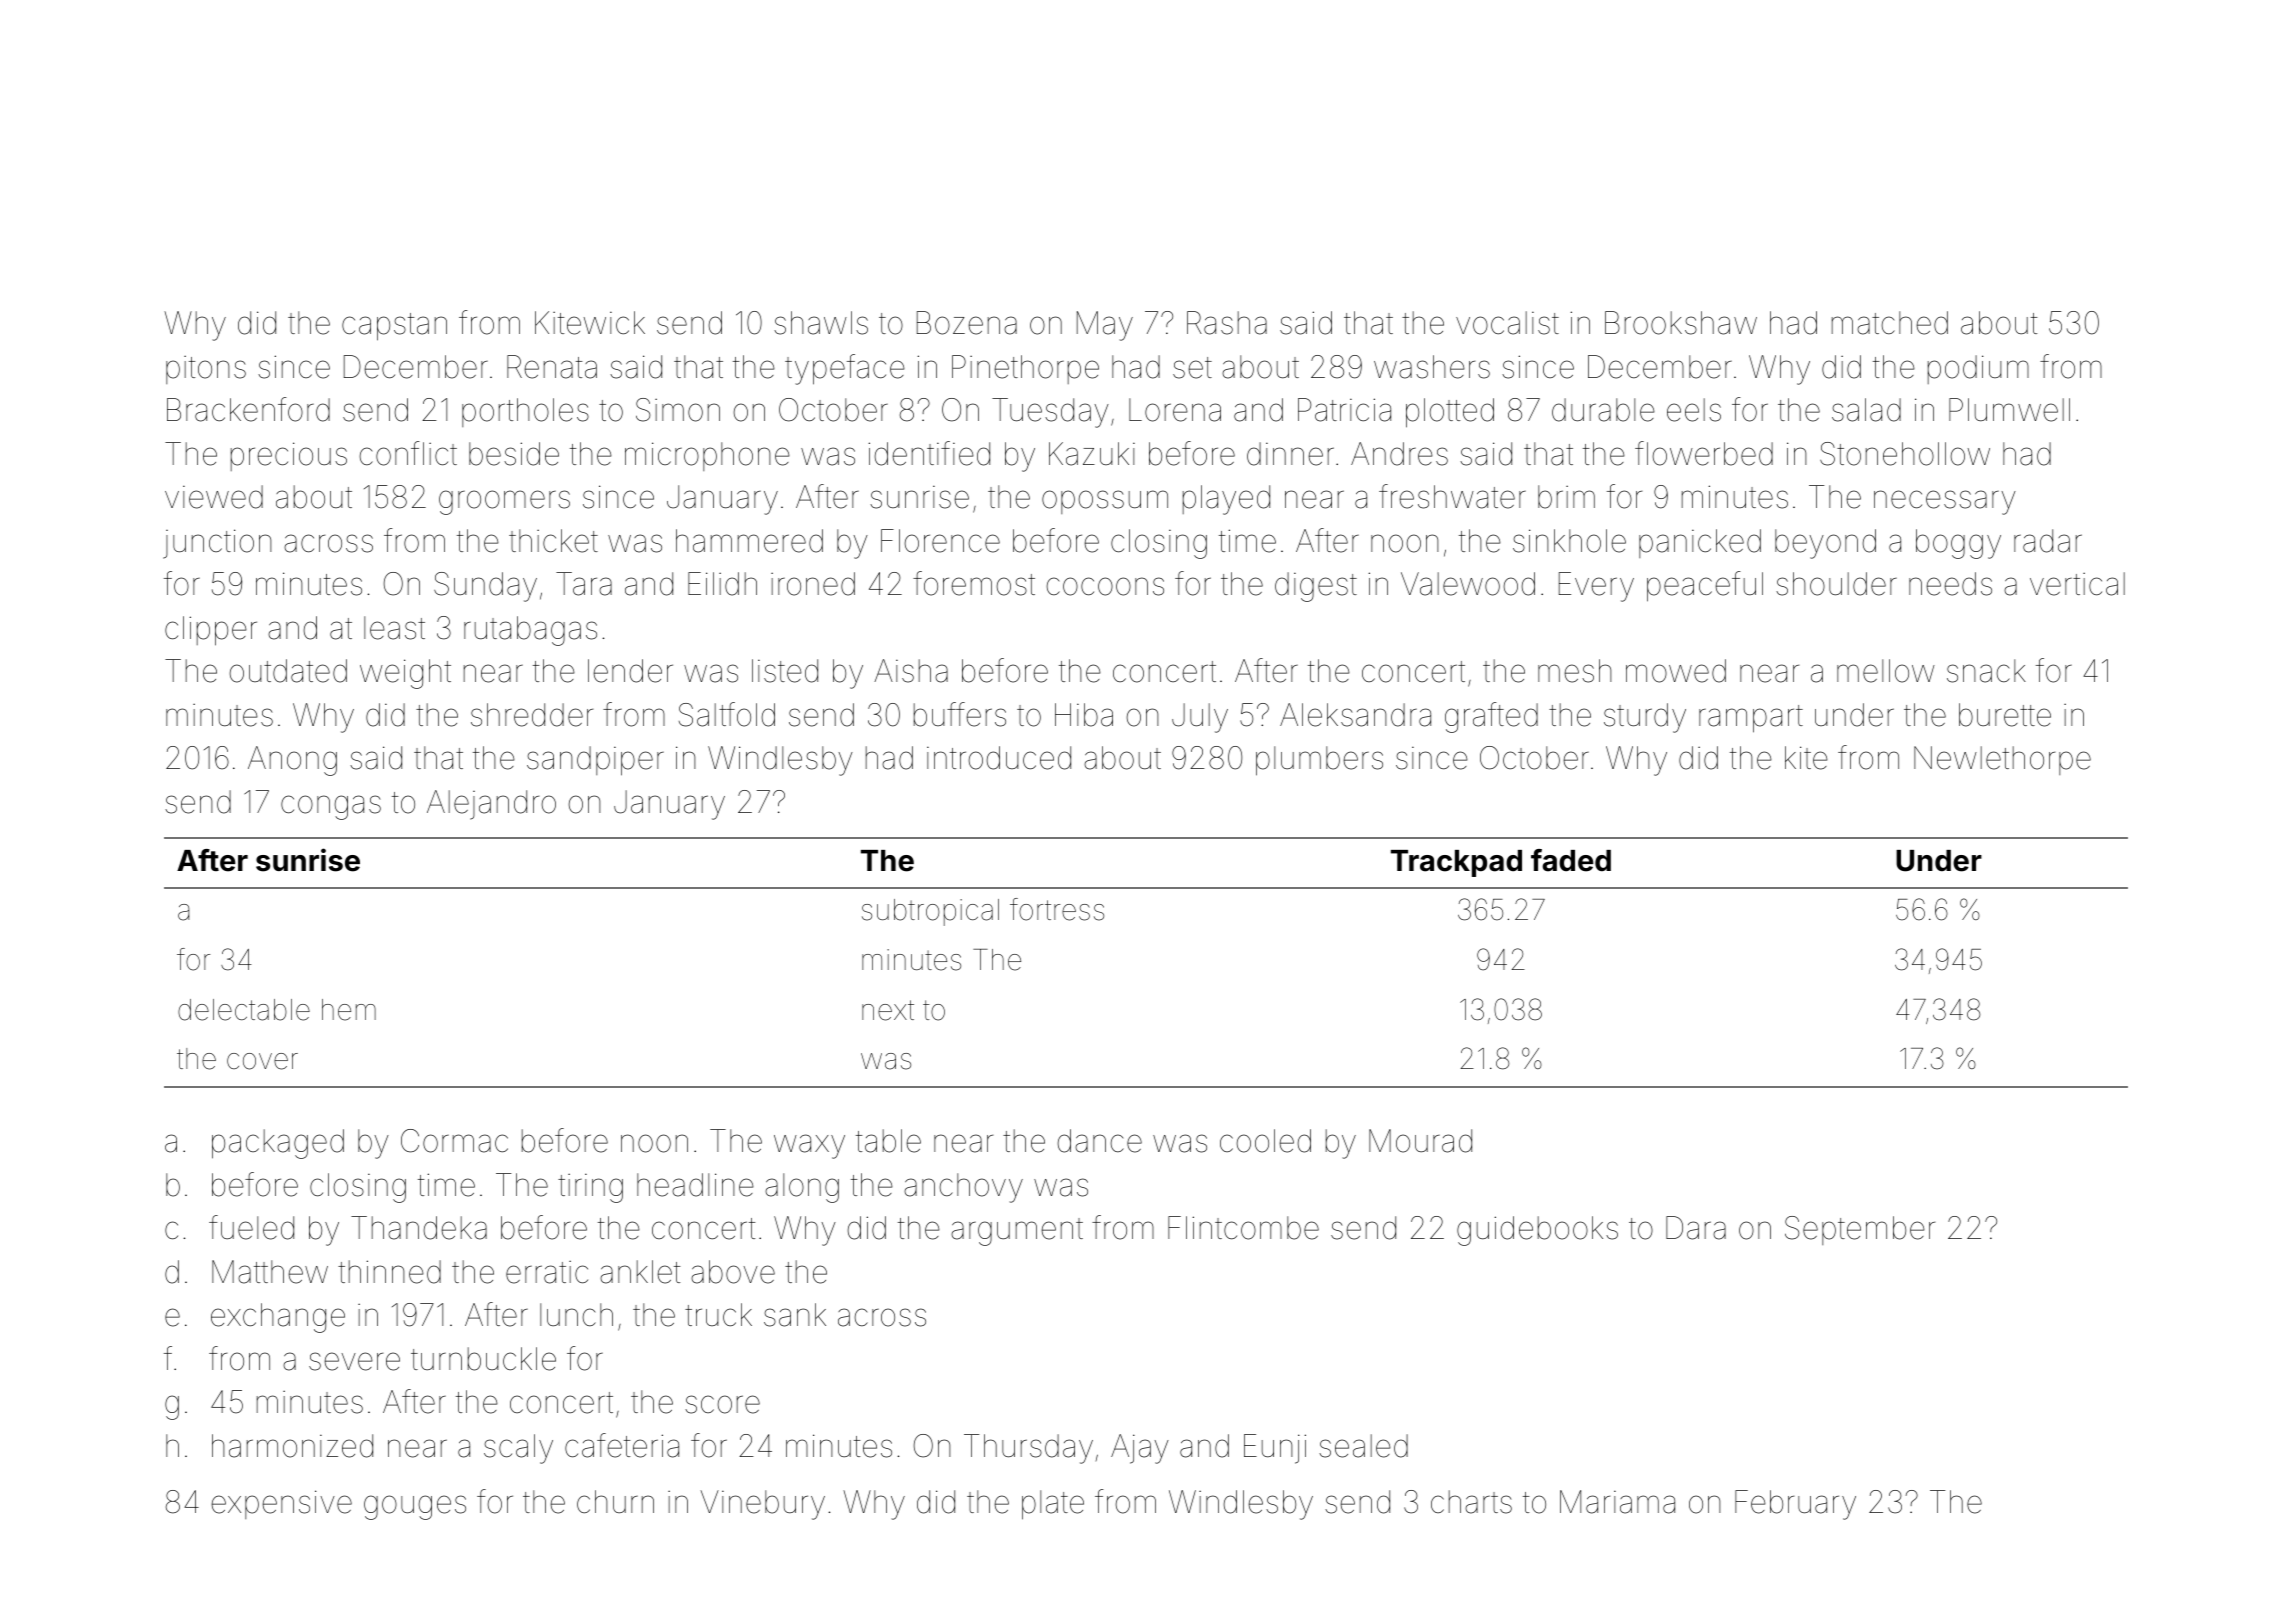 Image resolution: width=2292 pixels, height=1620 pixels. Describe the element at coordinates (1705, 586) in the page. I see `peaceful` at that location.
